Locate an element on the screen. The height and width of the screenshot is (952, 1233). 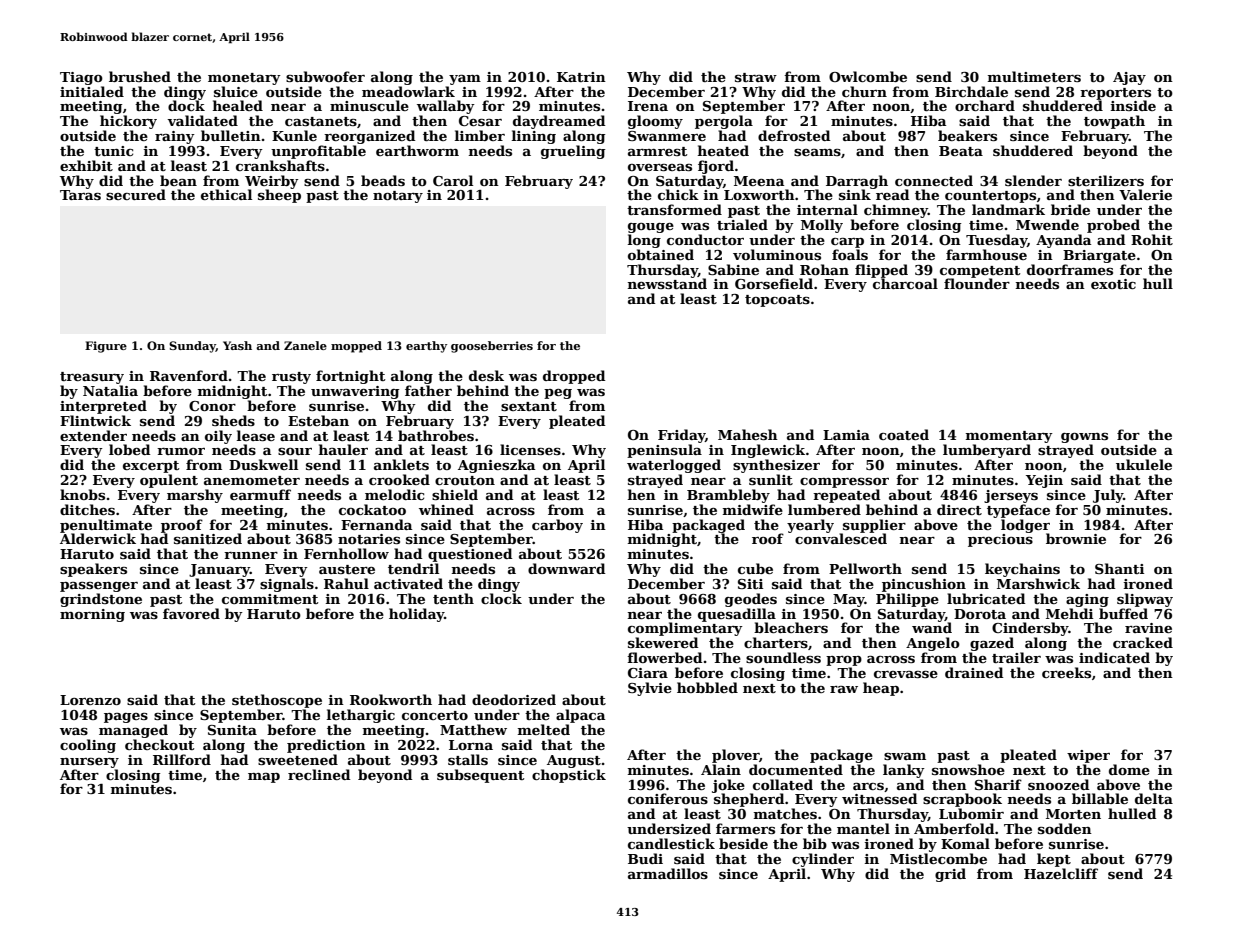
straw is located at coordinates (756, 77).
